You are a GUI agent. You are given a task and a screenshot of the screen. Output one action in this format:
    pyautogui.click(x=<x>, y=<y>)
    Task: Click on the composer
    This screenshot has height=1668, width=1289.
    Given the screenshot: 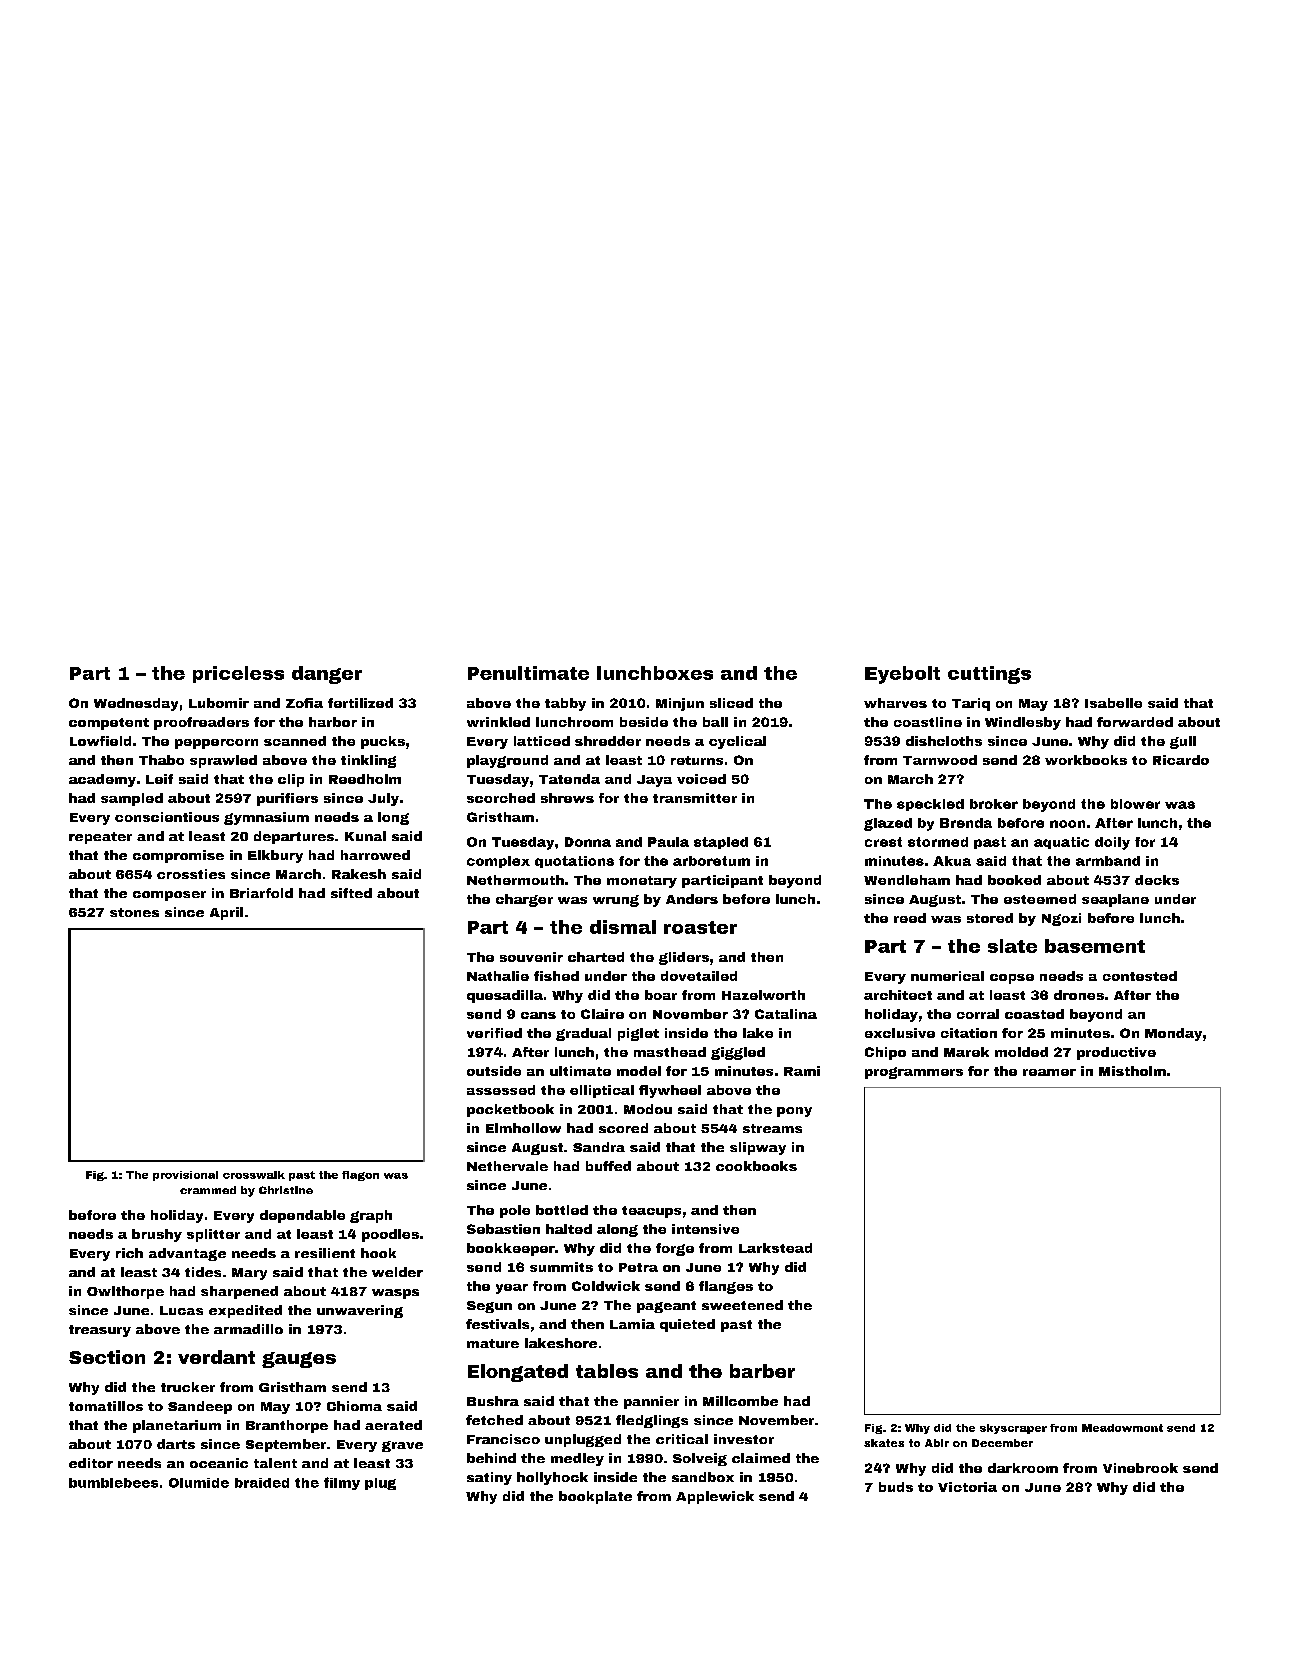 What is the action you would take?
    pyautogui.click(x=169, y=896)
